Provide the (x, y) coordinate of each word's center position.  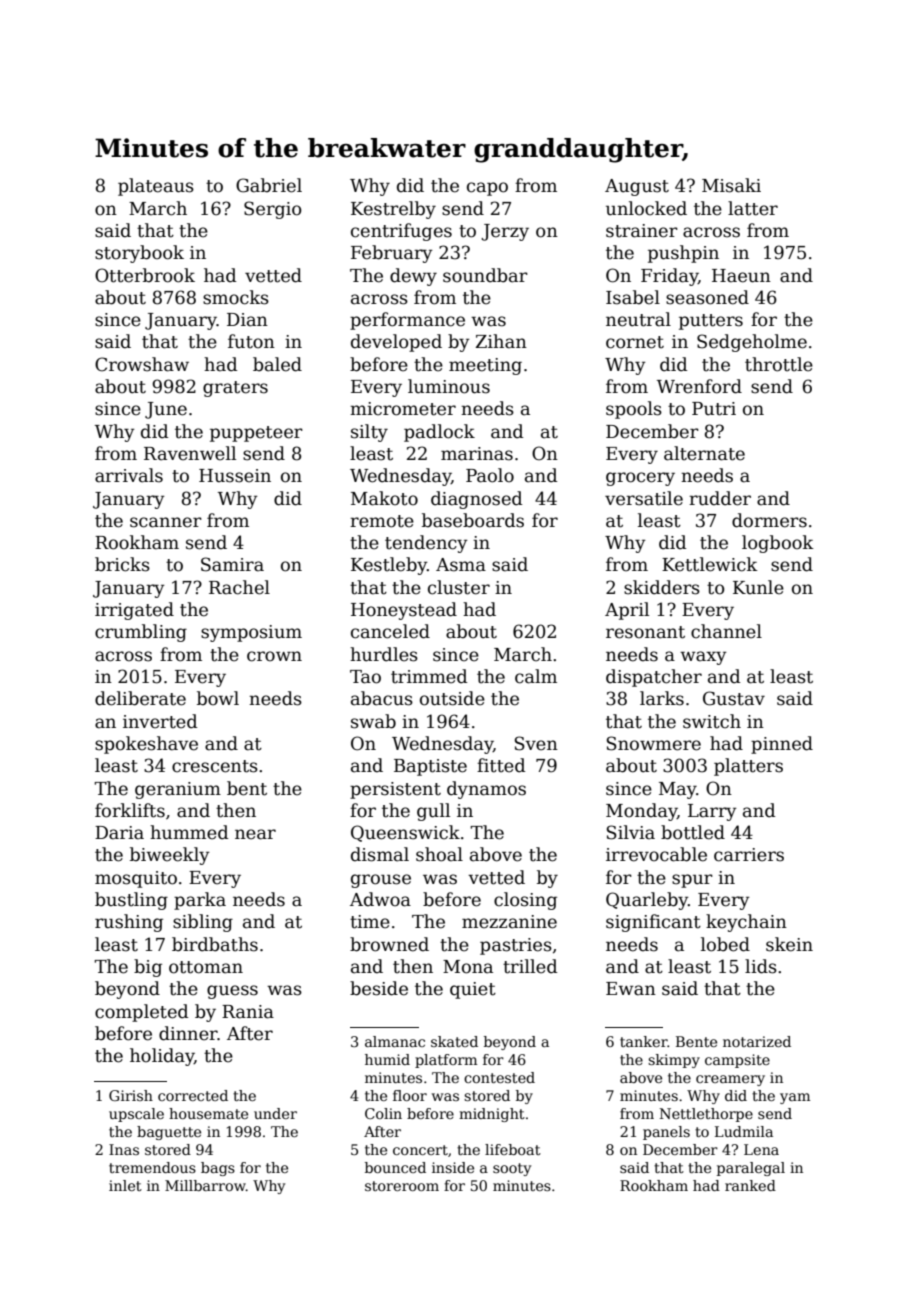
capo (487, 189)
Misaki (731, 185)
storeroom (402, 1186)
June (166, 410)
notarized (757, 1041)
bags (218, 1169)
